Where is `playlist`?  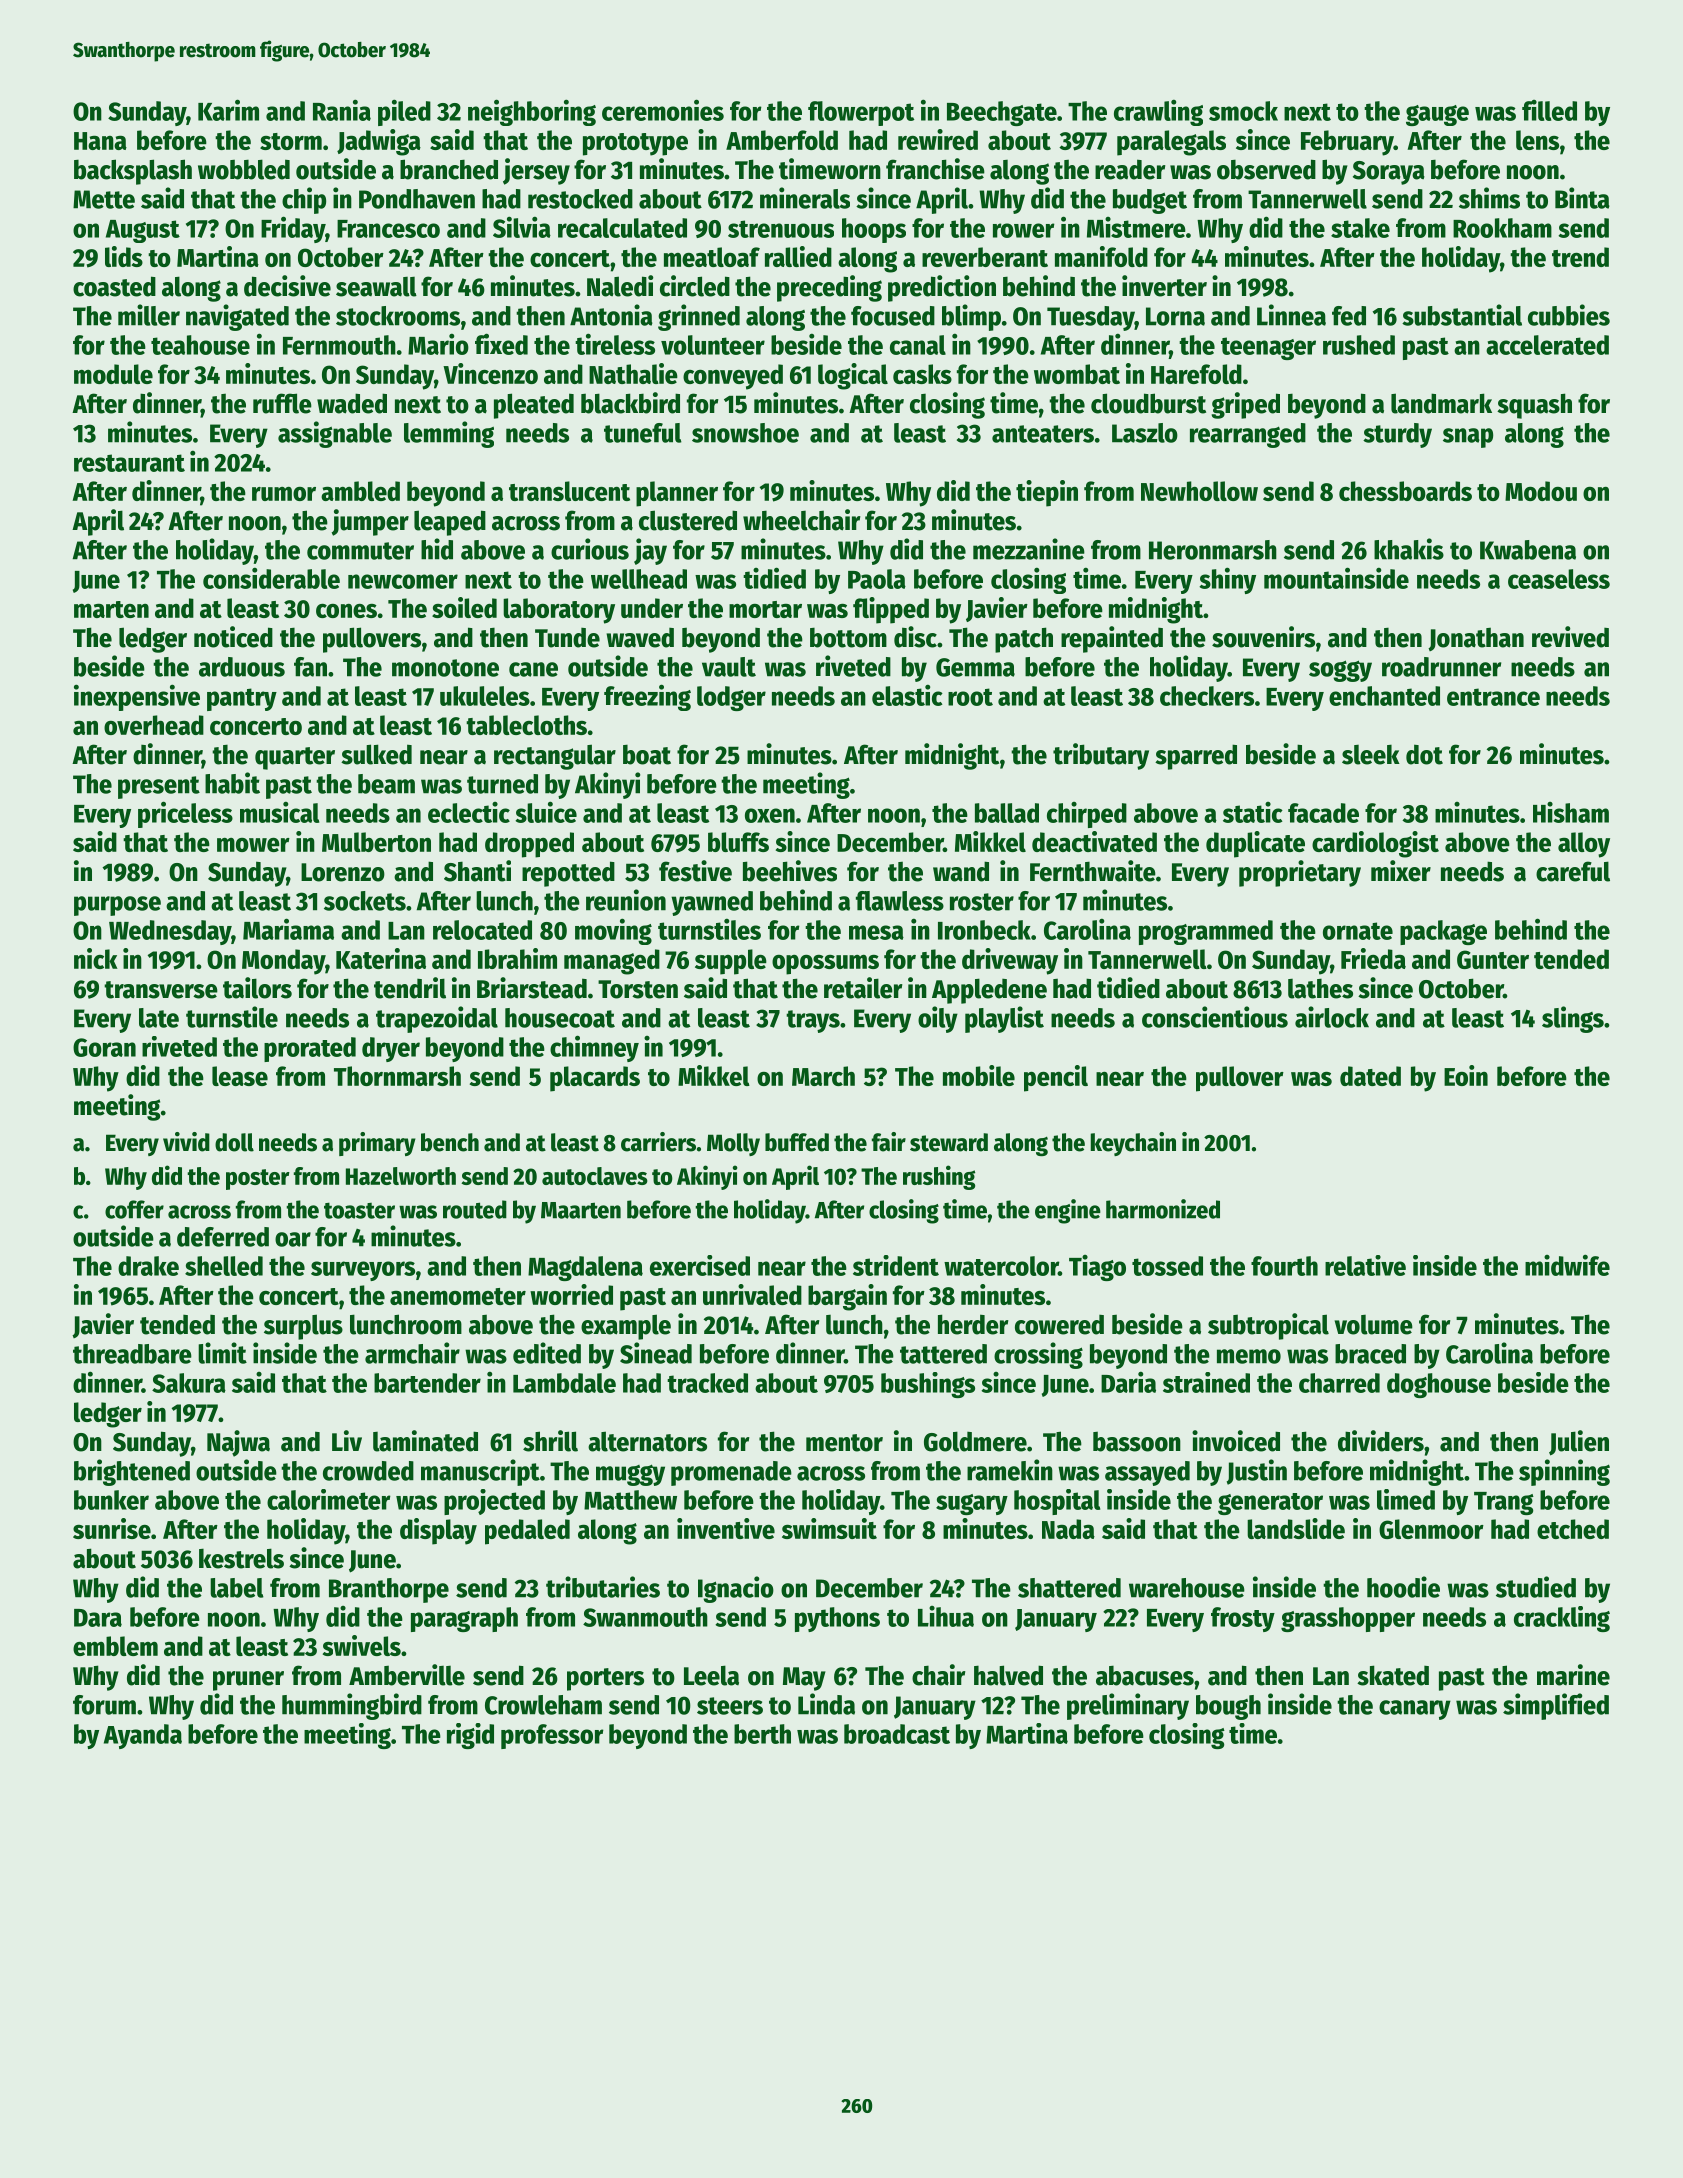 playlist is located at coordinates (1004, 1019).
